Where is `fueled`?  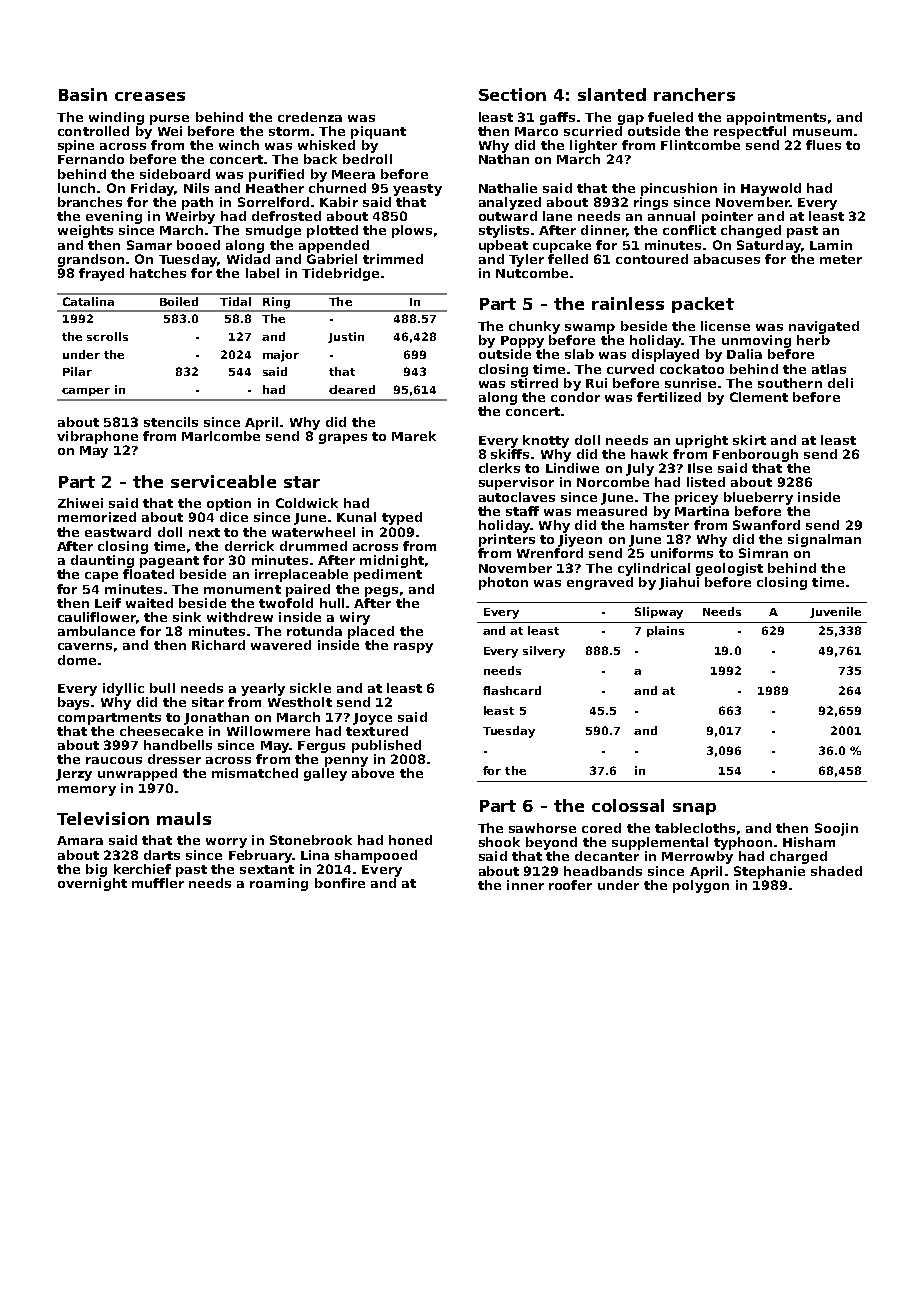
fueled is located at coordinates (670, 117).
